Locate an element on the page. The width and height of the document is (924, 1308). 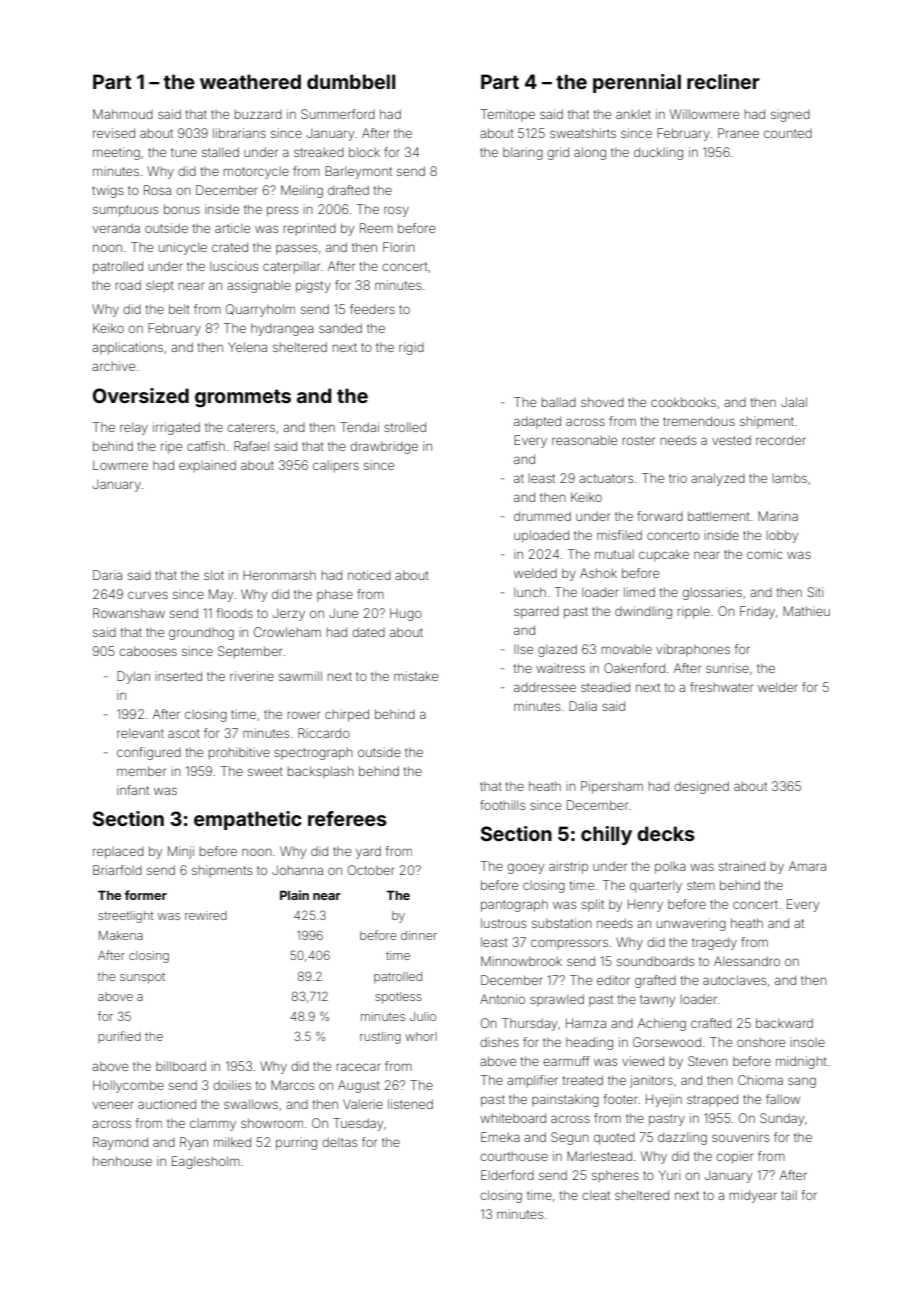
duckling is located at coordinates (658, 153).
